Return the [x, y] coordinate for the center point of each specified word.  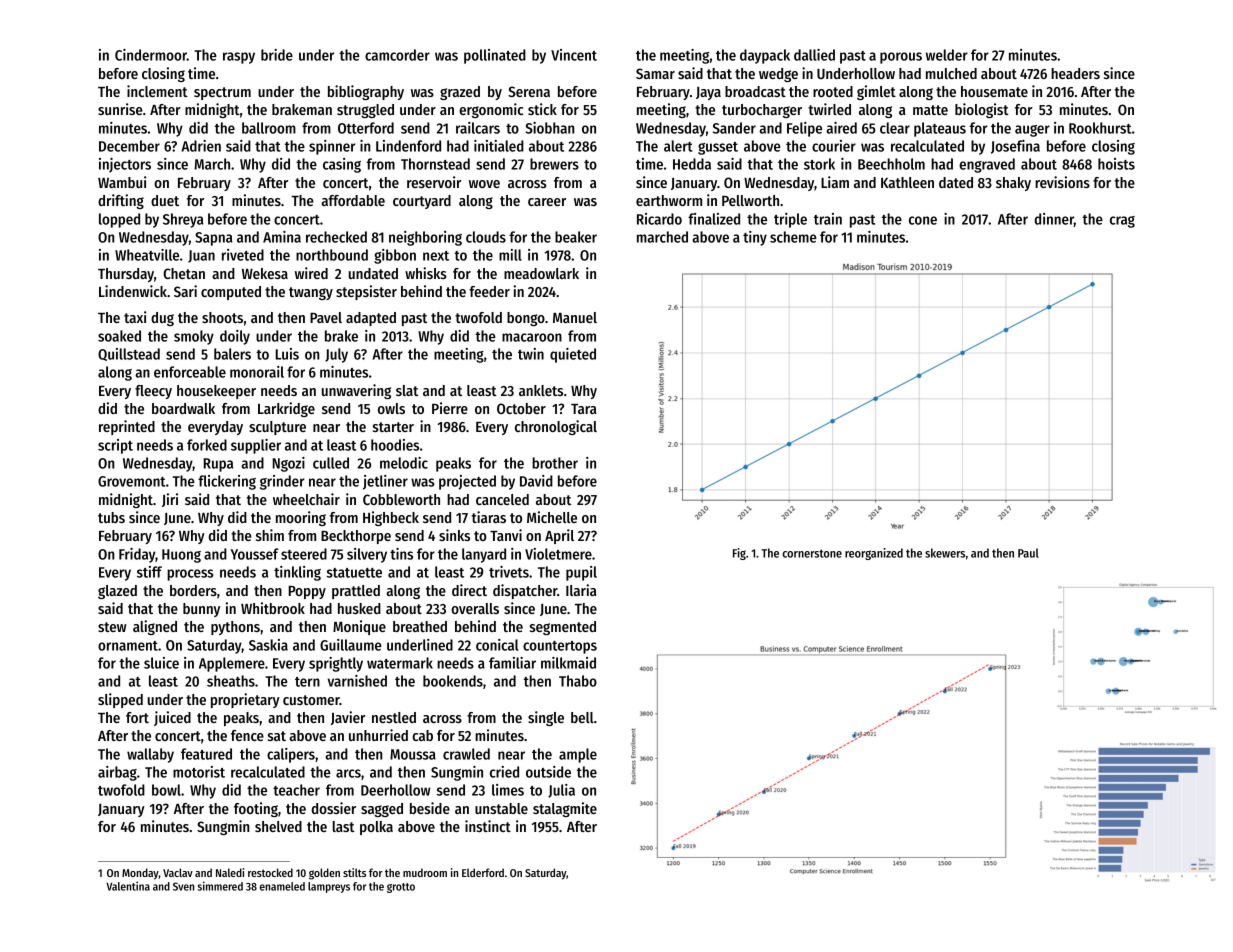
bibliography [366, 92]
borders [193, 590]
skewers [945, 553]
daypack [765, 56]
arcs [348, 773]
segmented [563, 628]
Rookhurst [1100, 128]
